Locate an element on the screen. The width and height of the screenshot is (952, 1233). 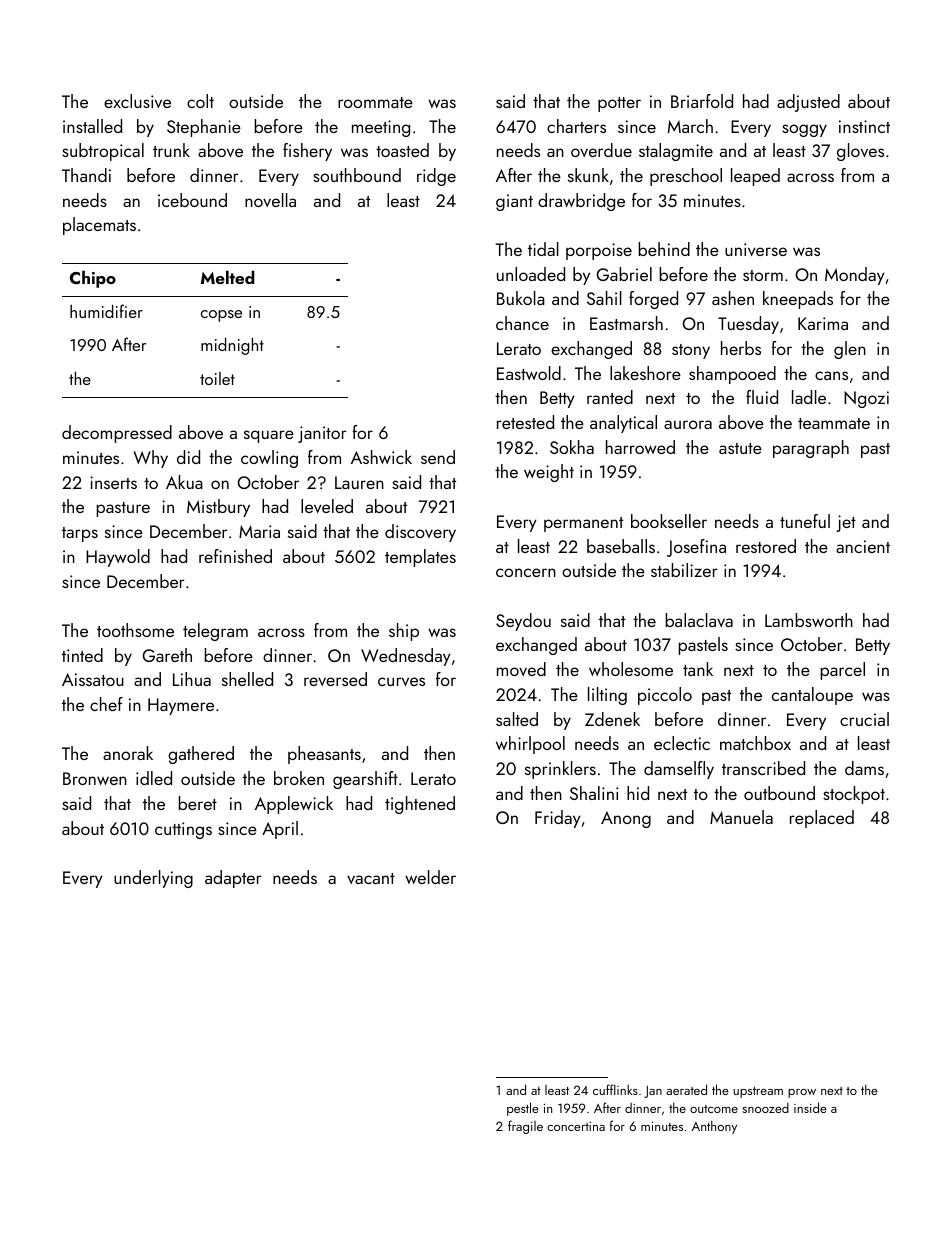
Manuela is located at coordinates (741, 817).
